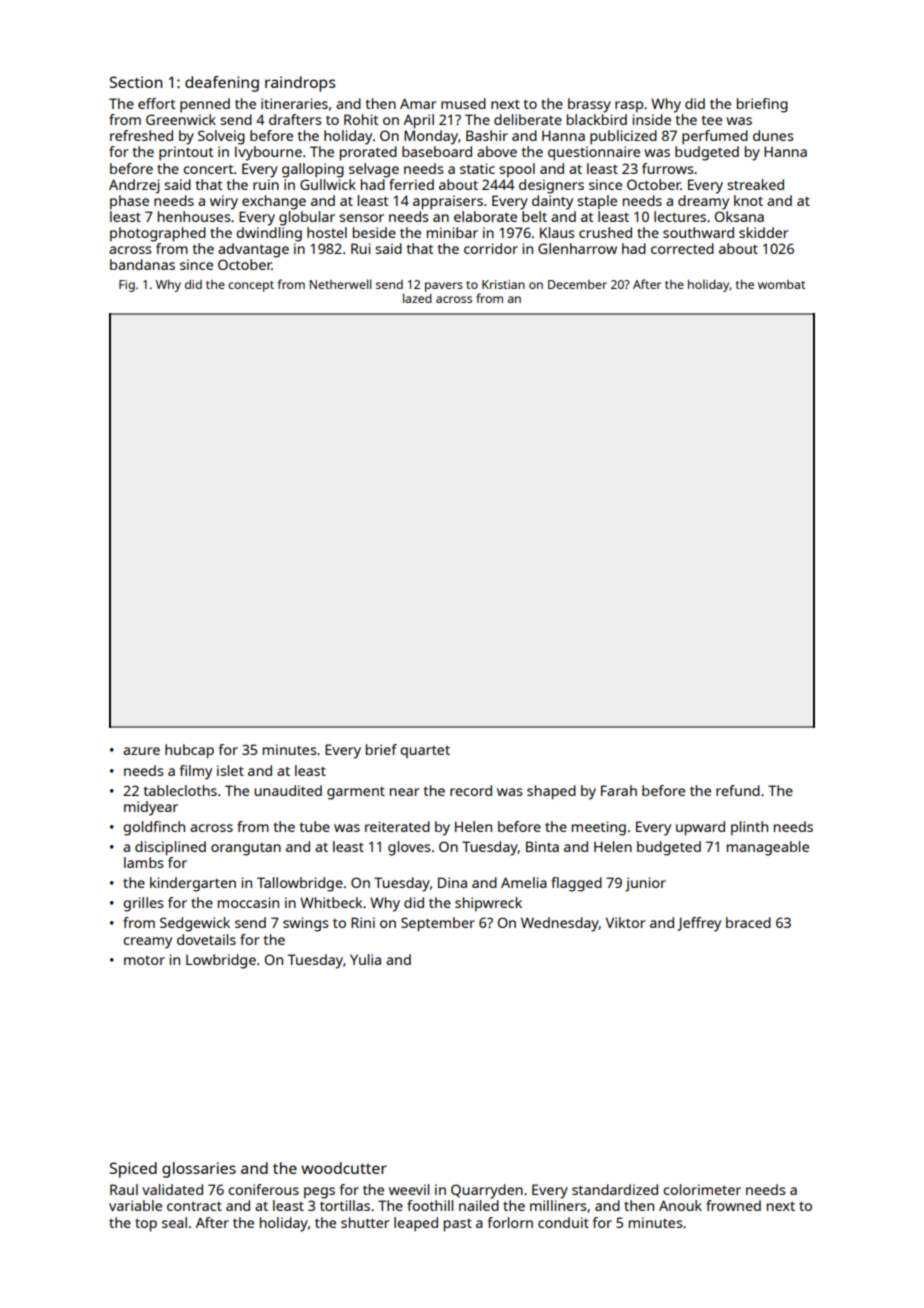  What do you see at coordinates (127, 286) in the screenshot?
I see `Fig` at bounding box center [127, 286].
